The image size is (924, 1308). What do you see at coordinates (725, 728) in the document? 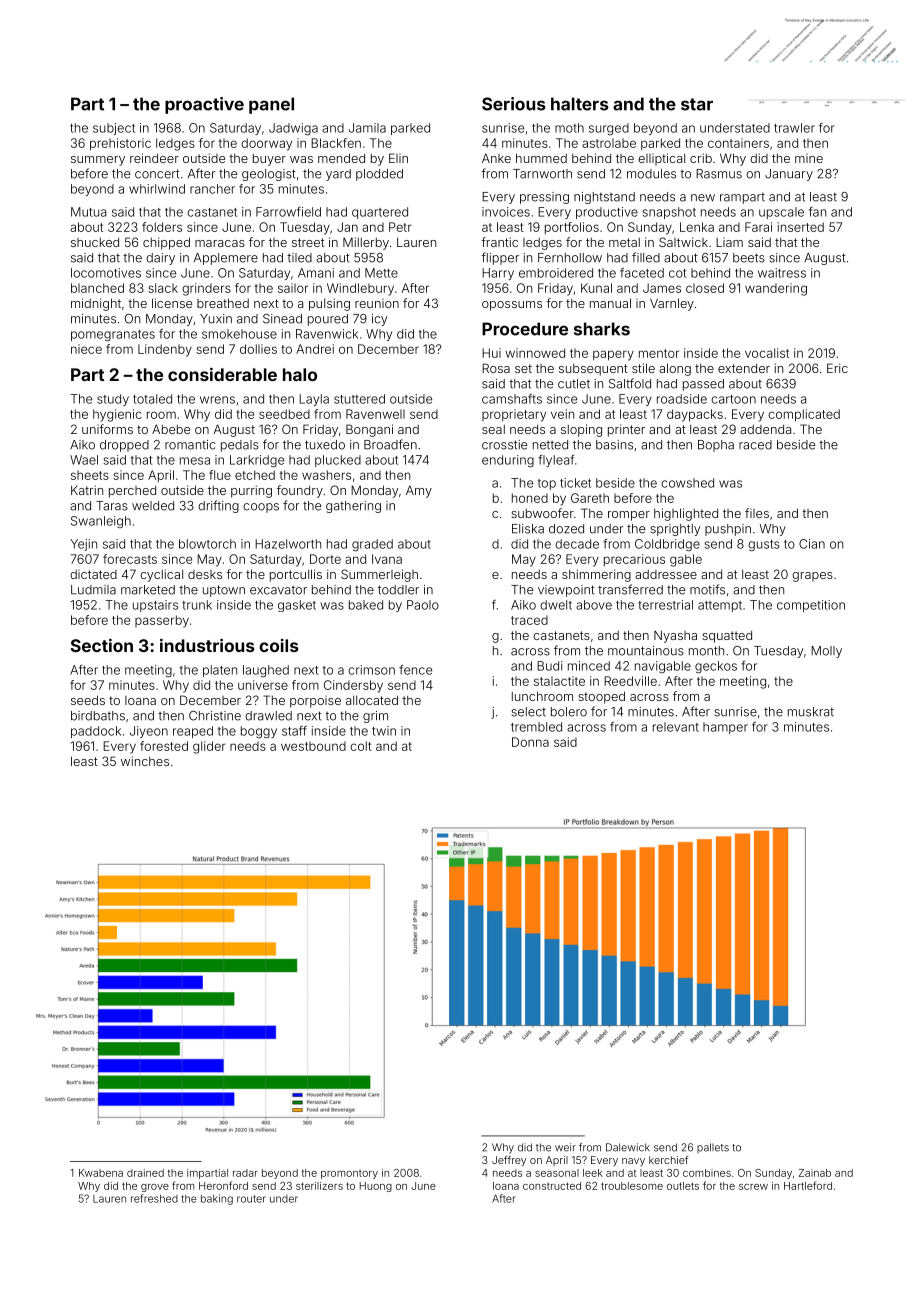
I see `hamper` at bounding box center [725, 728].
